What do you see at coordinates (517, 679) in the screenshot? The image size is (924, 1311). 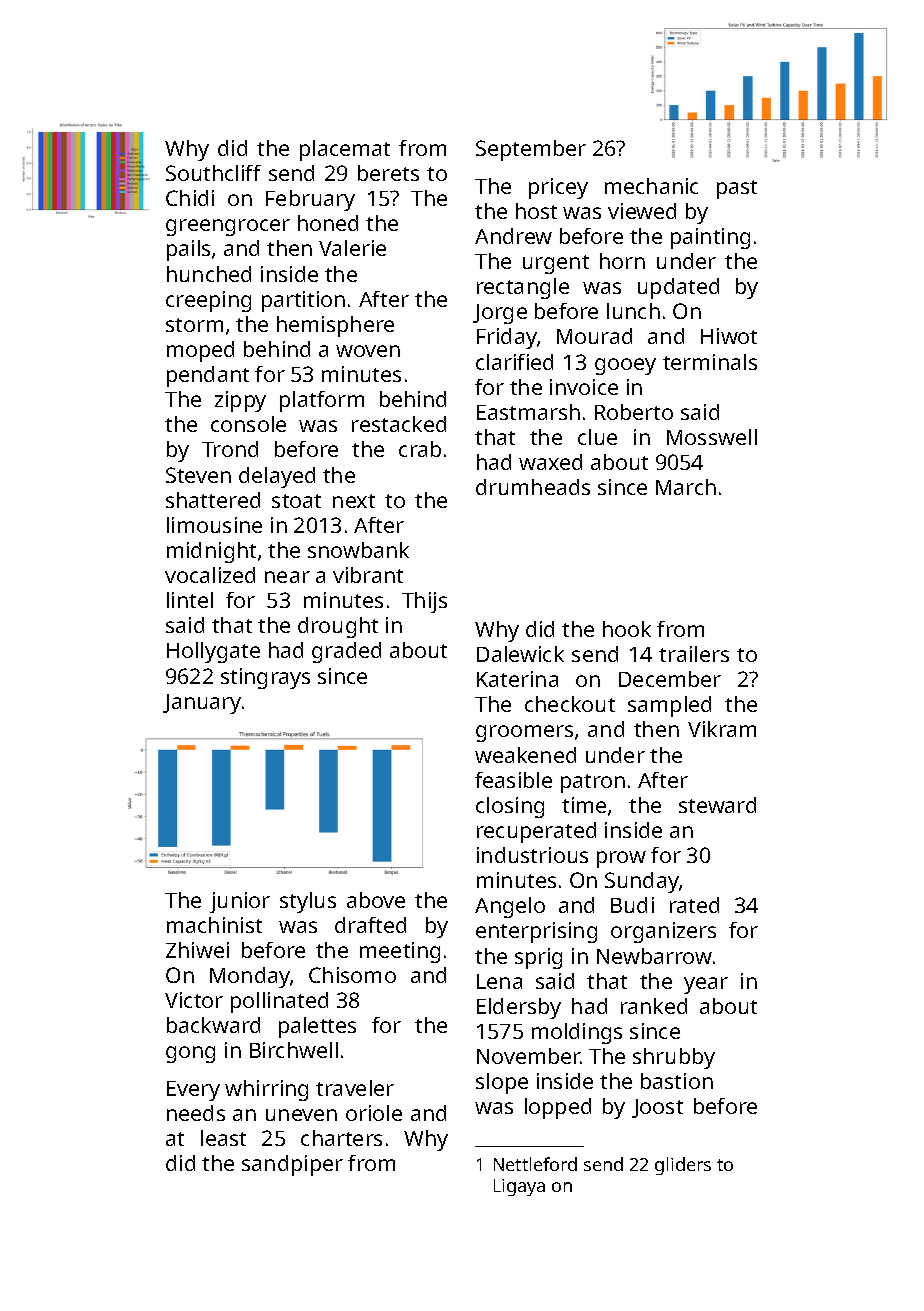 I see `Katerina` at bounding box center [517, 679].
